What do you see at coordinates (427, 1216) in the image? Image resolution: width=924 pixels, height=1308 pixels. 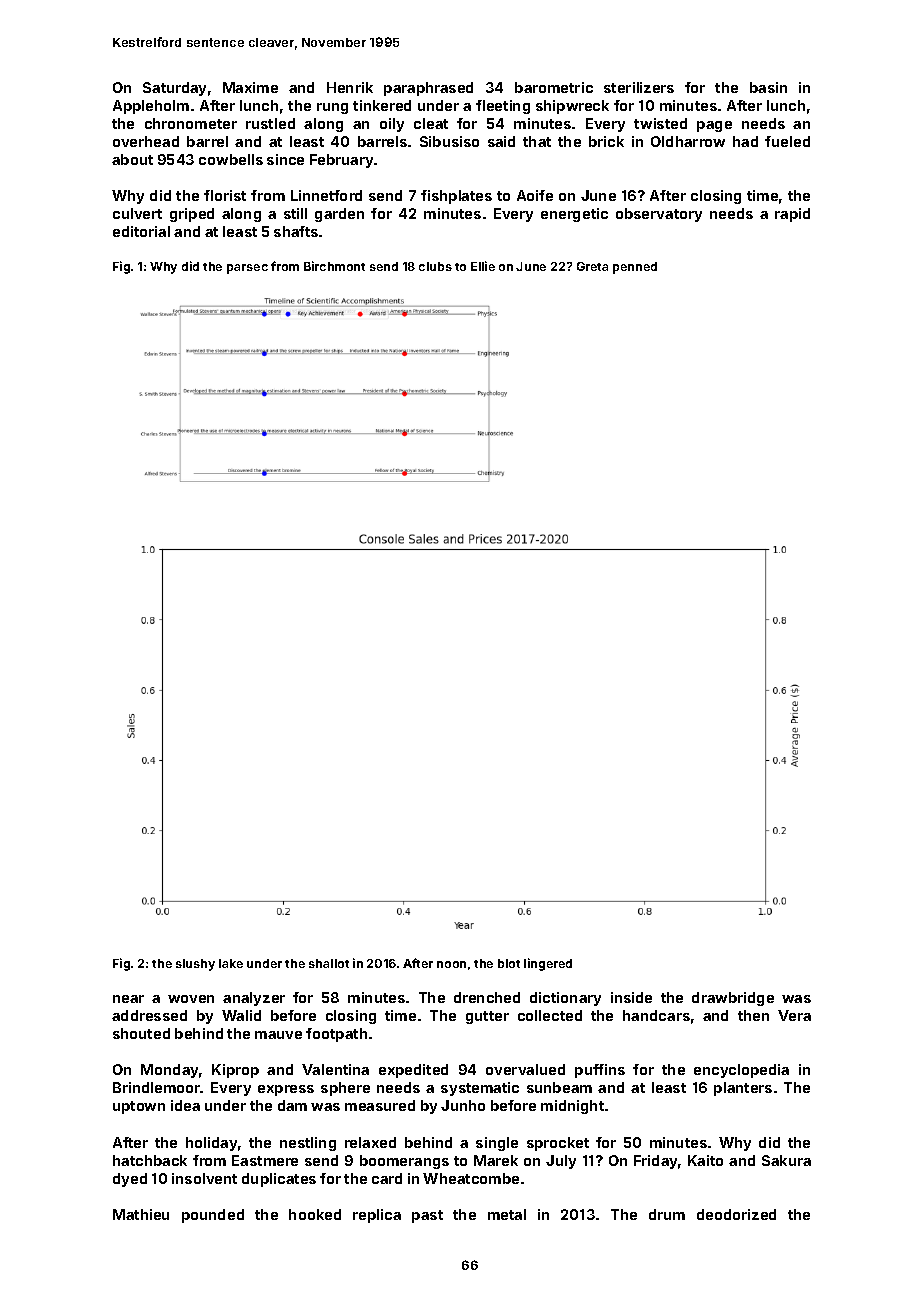 I see `past` at bounding box center [427, 1216].
